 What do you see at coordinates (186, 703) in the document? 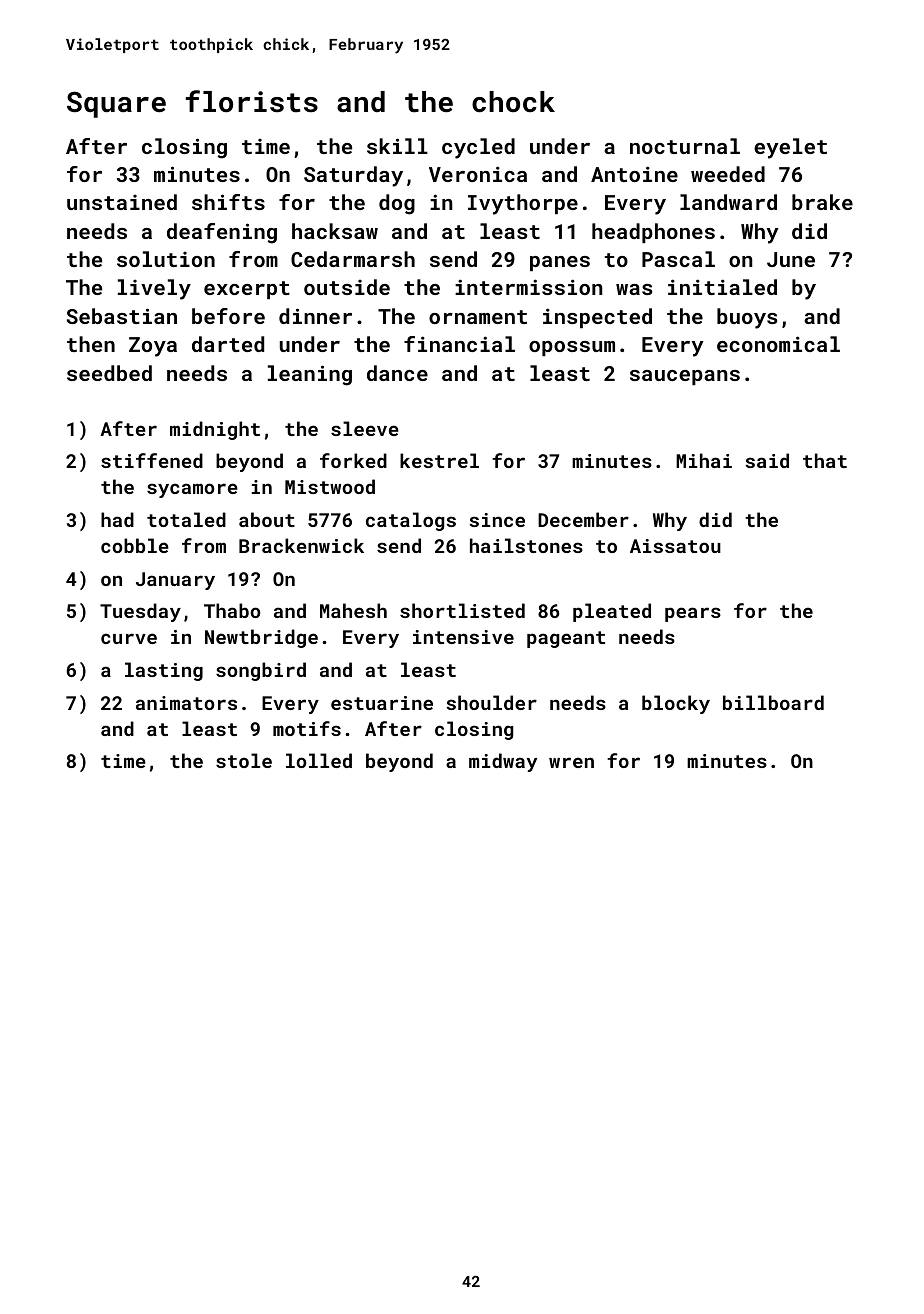
I see `animators` at bounding box center [186, 703].
